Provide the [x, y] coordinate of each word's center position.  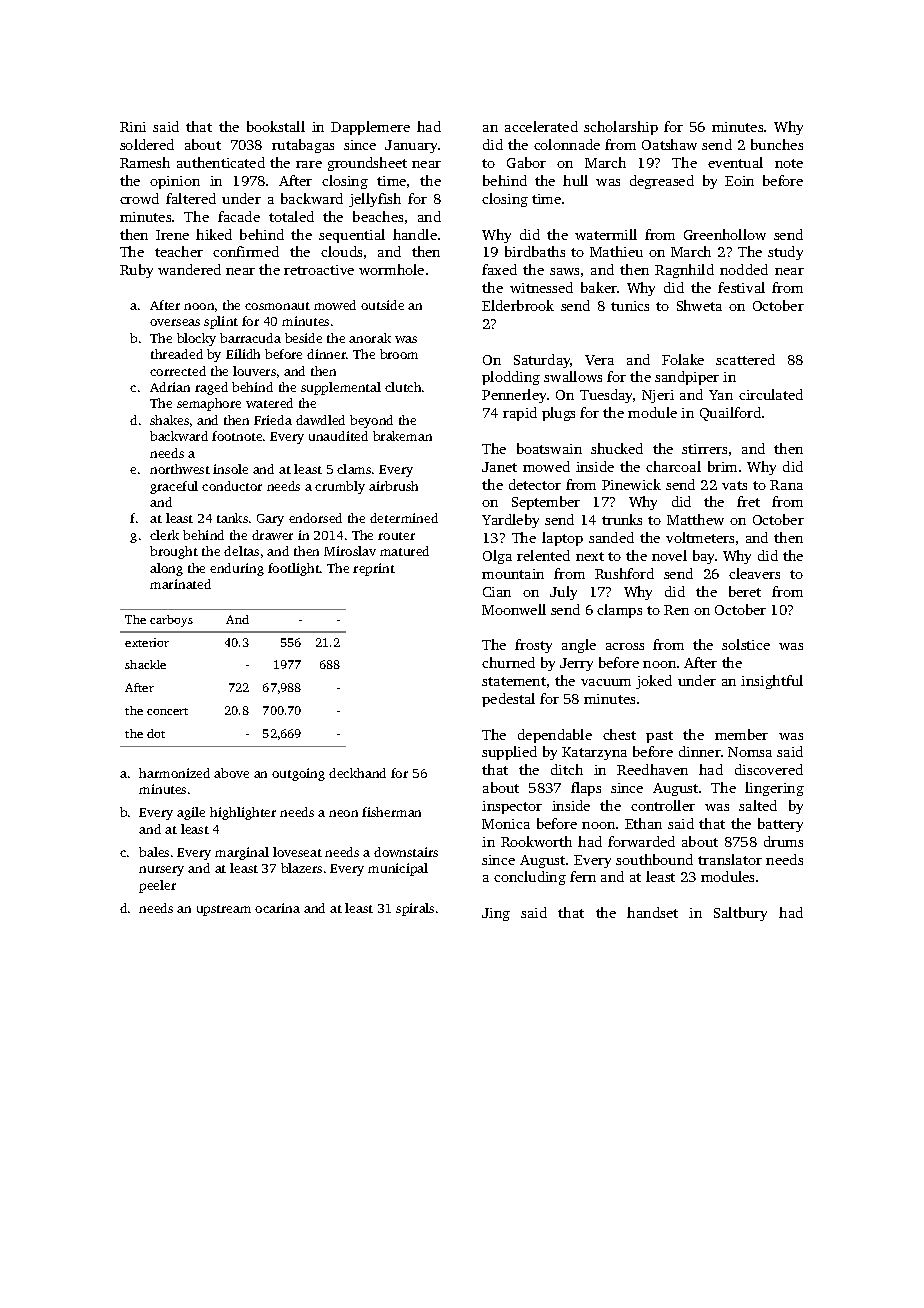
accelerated [541, 126]
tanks [232, 518]
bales [154, 852]
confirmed [246, 251]
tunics [630, 306]
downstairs [406, 852]
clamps [619, 611]
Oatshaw [669, 144]
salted [758, 805]
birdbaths [535, 251]
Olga [497, 557]
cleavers [754, 573]
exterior [147, 642]
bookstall [276, 126]
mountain [513, 574]
